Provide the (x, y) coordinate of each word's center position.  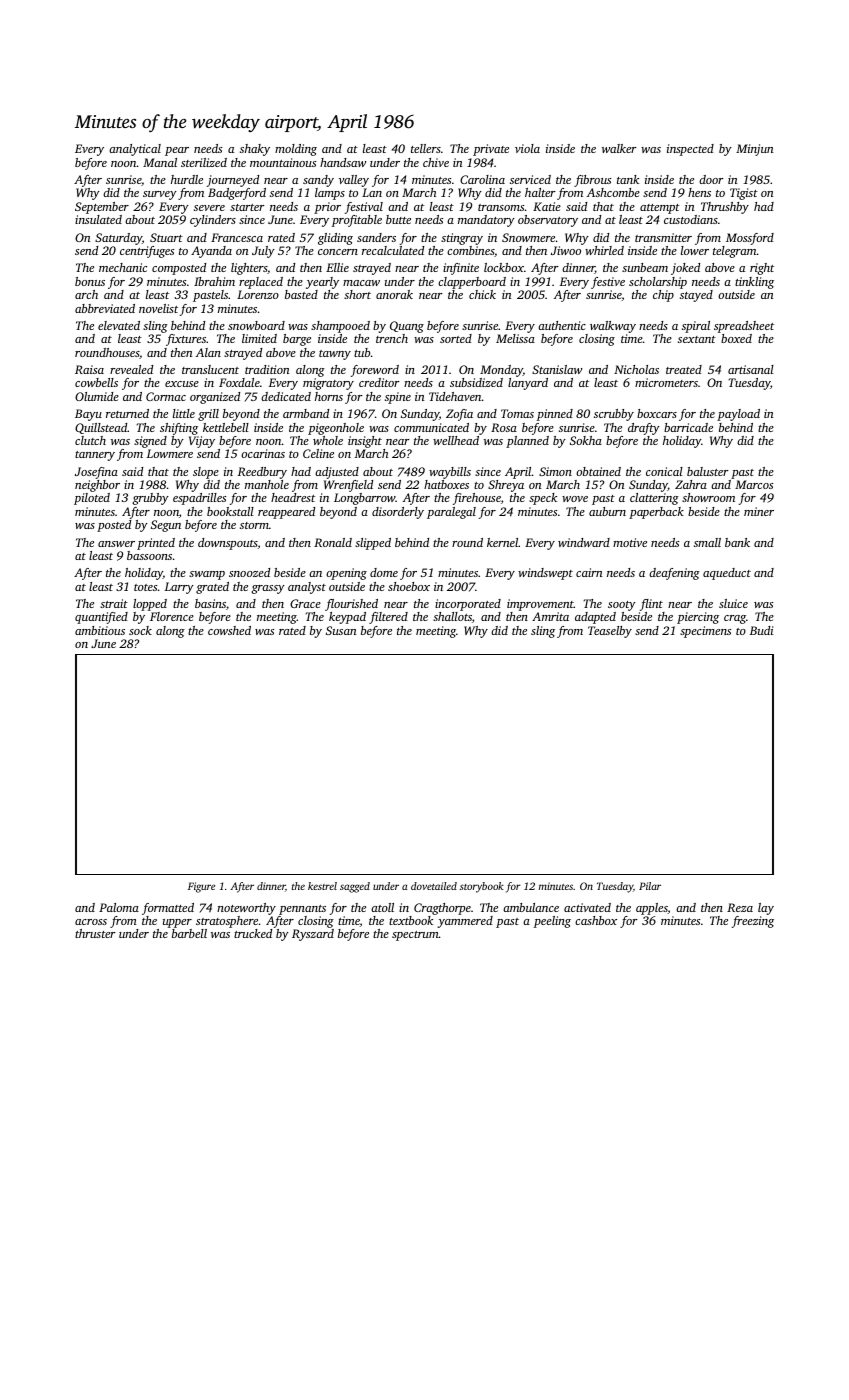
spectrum (415, 936)
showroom (708, 497)
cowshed (229, 630)
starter (247, 207)
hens (699, 192)
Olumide (97, 396)
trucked (253, 933)
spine (398, 398)
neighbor (97, 486)
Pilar (650, 886)
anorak (394, 294)
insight (365, 442)
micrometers (666, 382)
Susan (341, 630)
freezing (753, 922)
